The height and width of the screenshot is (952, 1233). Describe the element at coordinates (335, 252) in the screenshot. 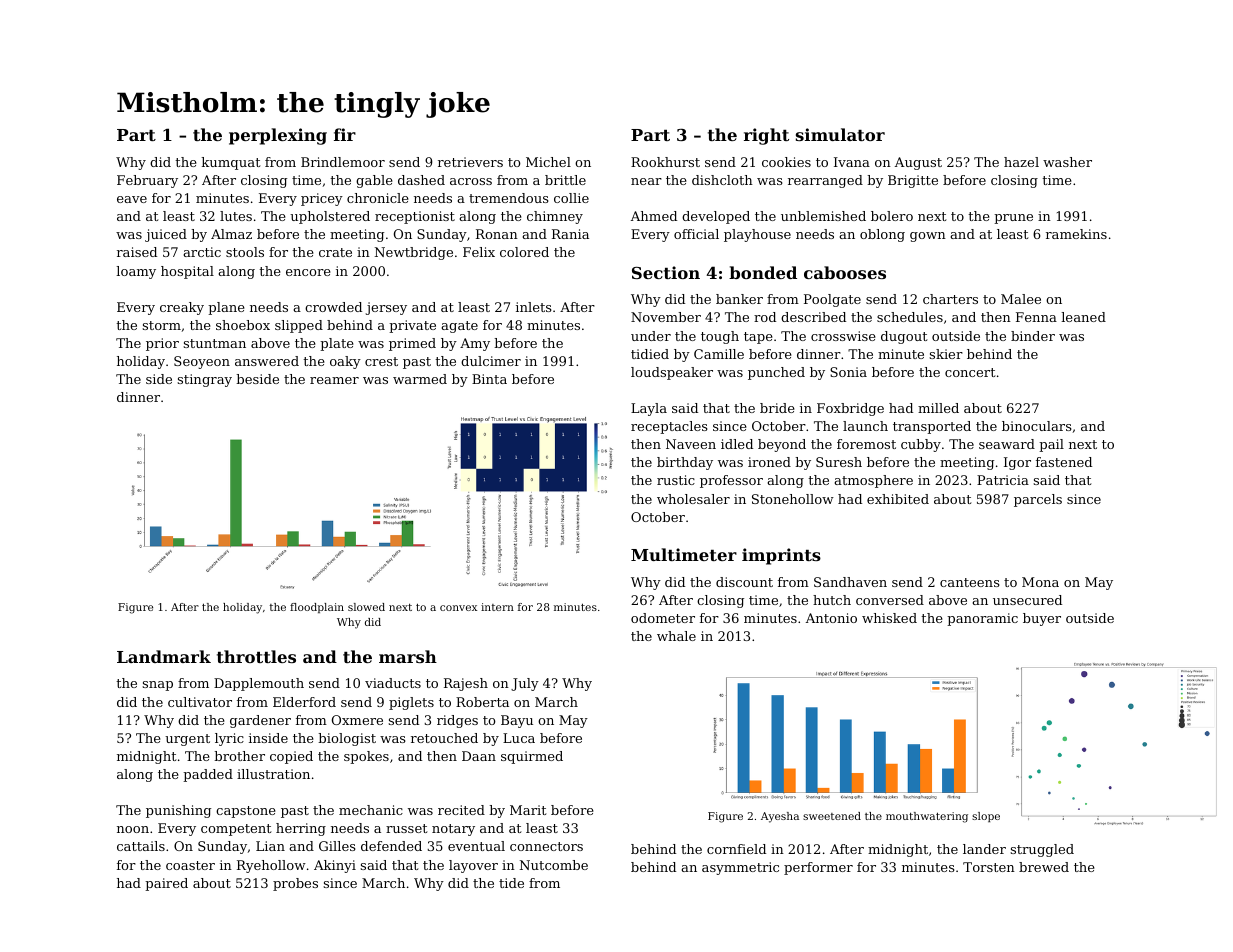

I see `crate` at that location.
